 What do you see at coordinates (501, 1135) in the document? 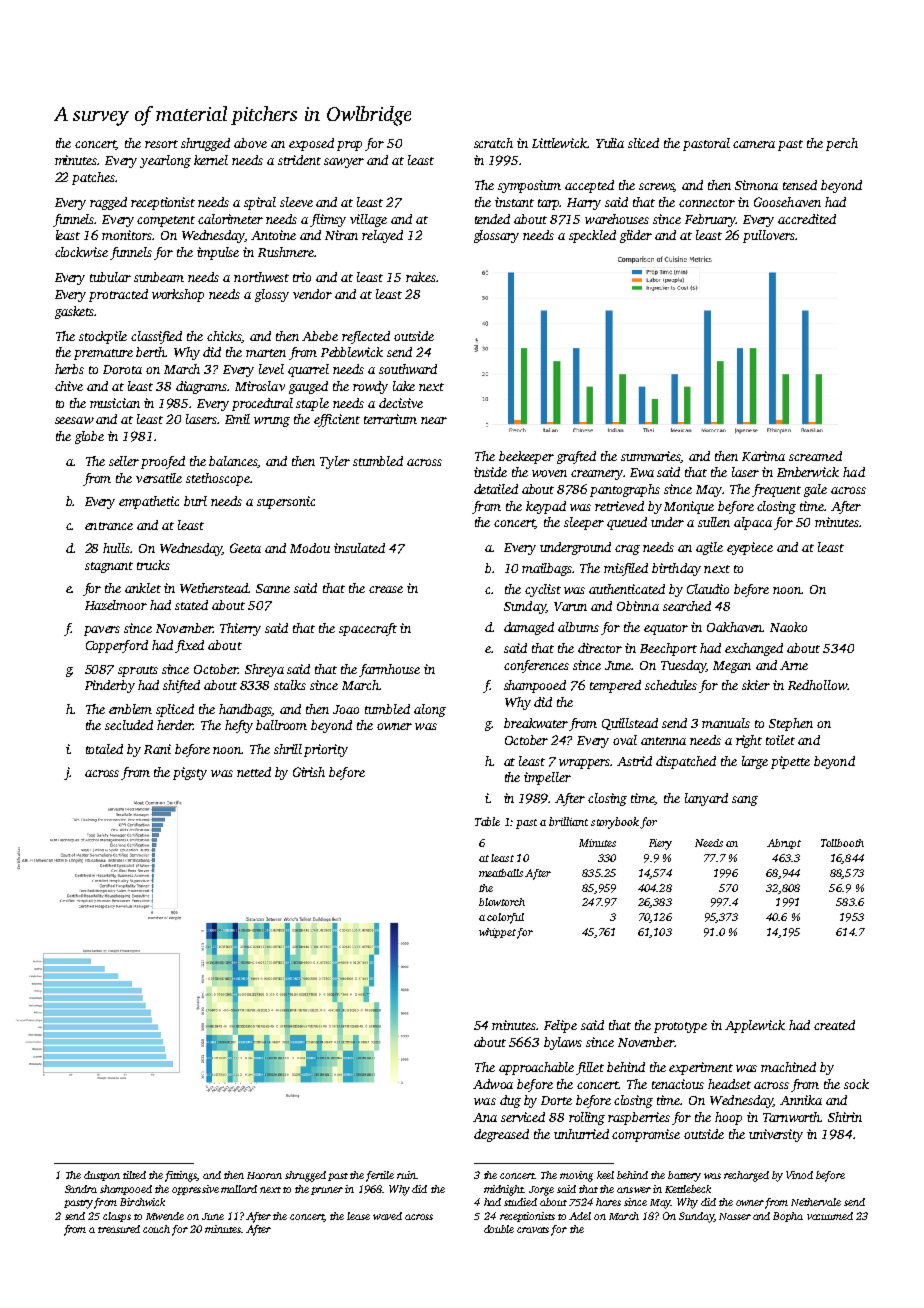
I see `degreased` at bounding box center [501, 1135].
